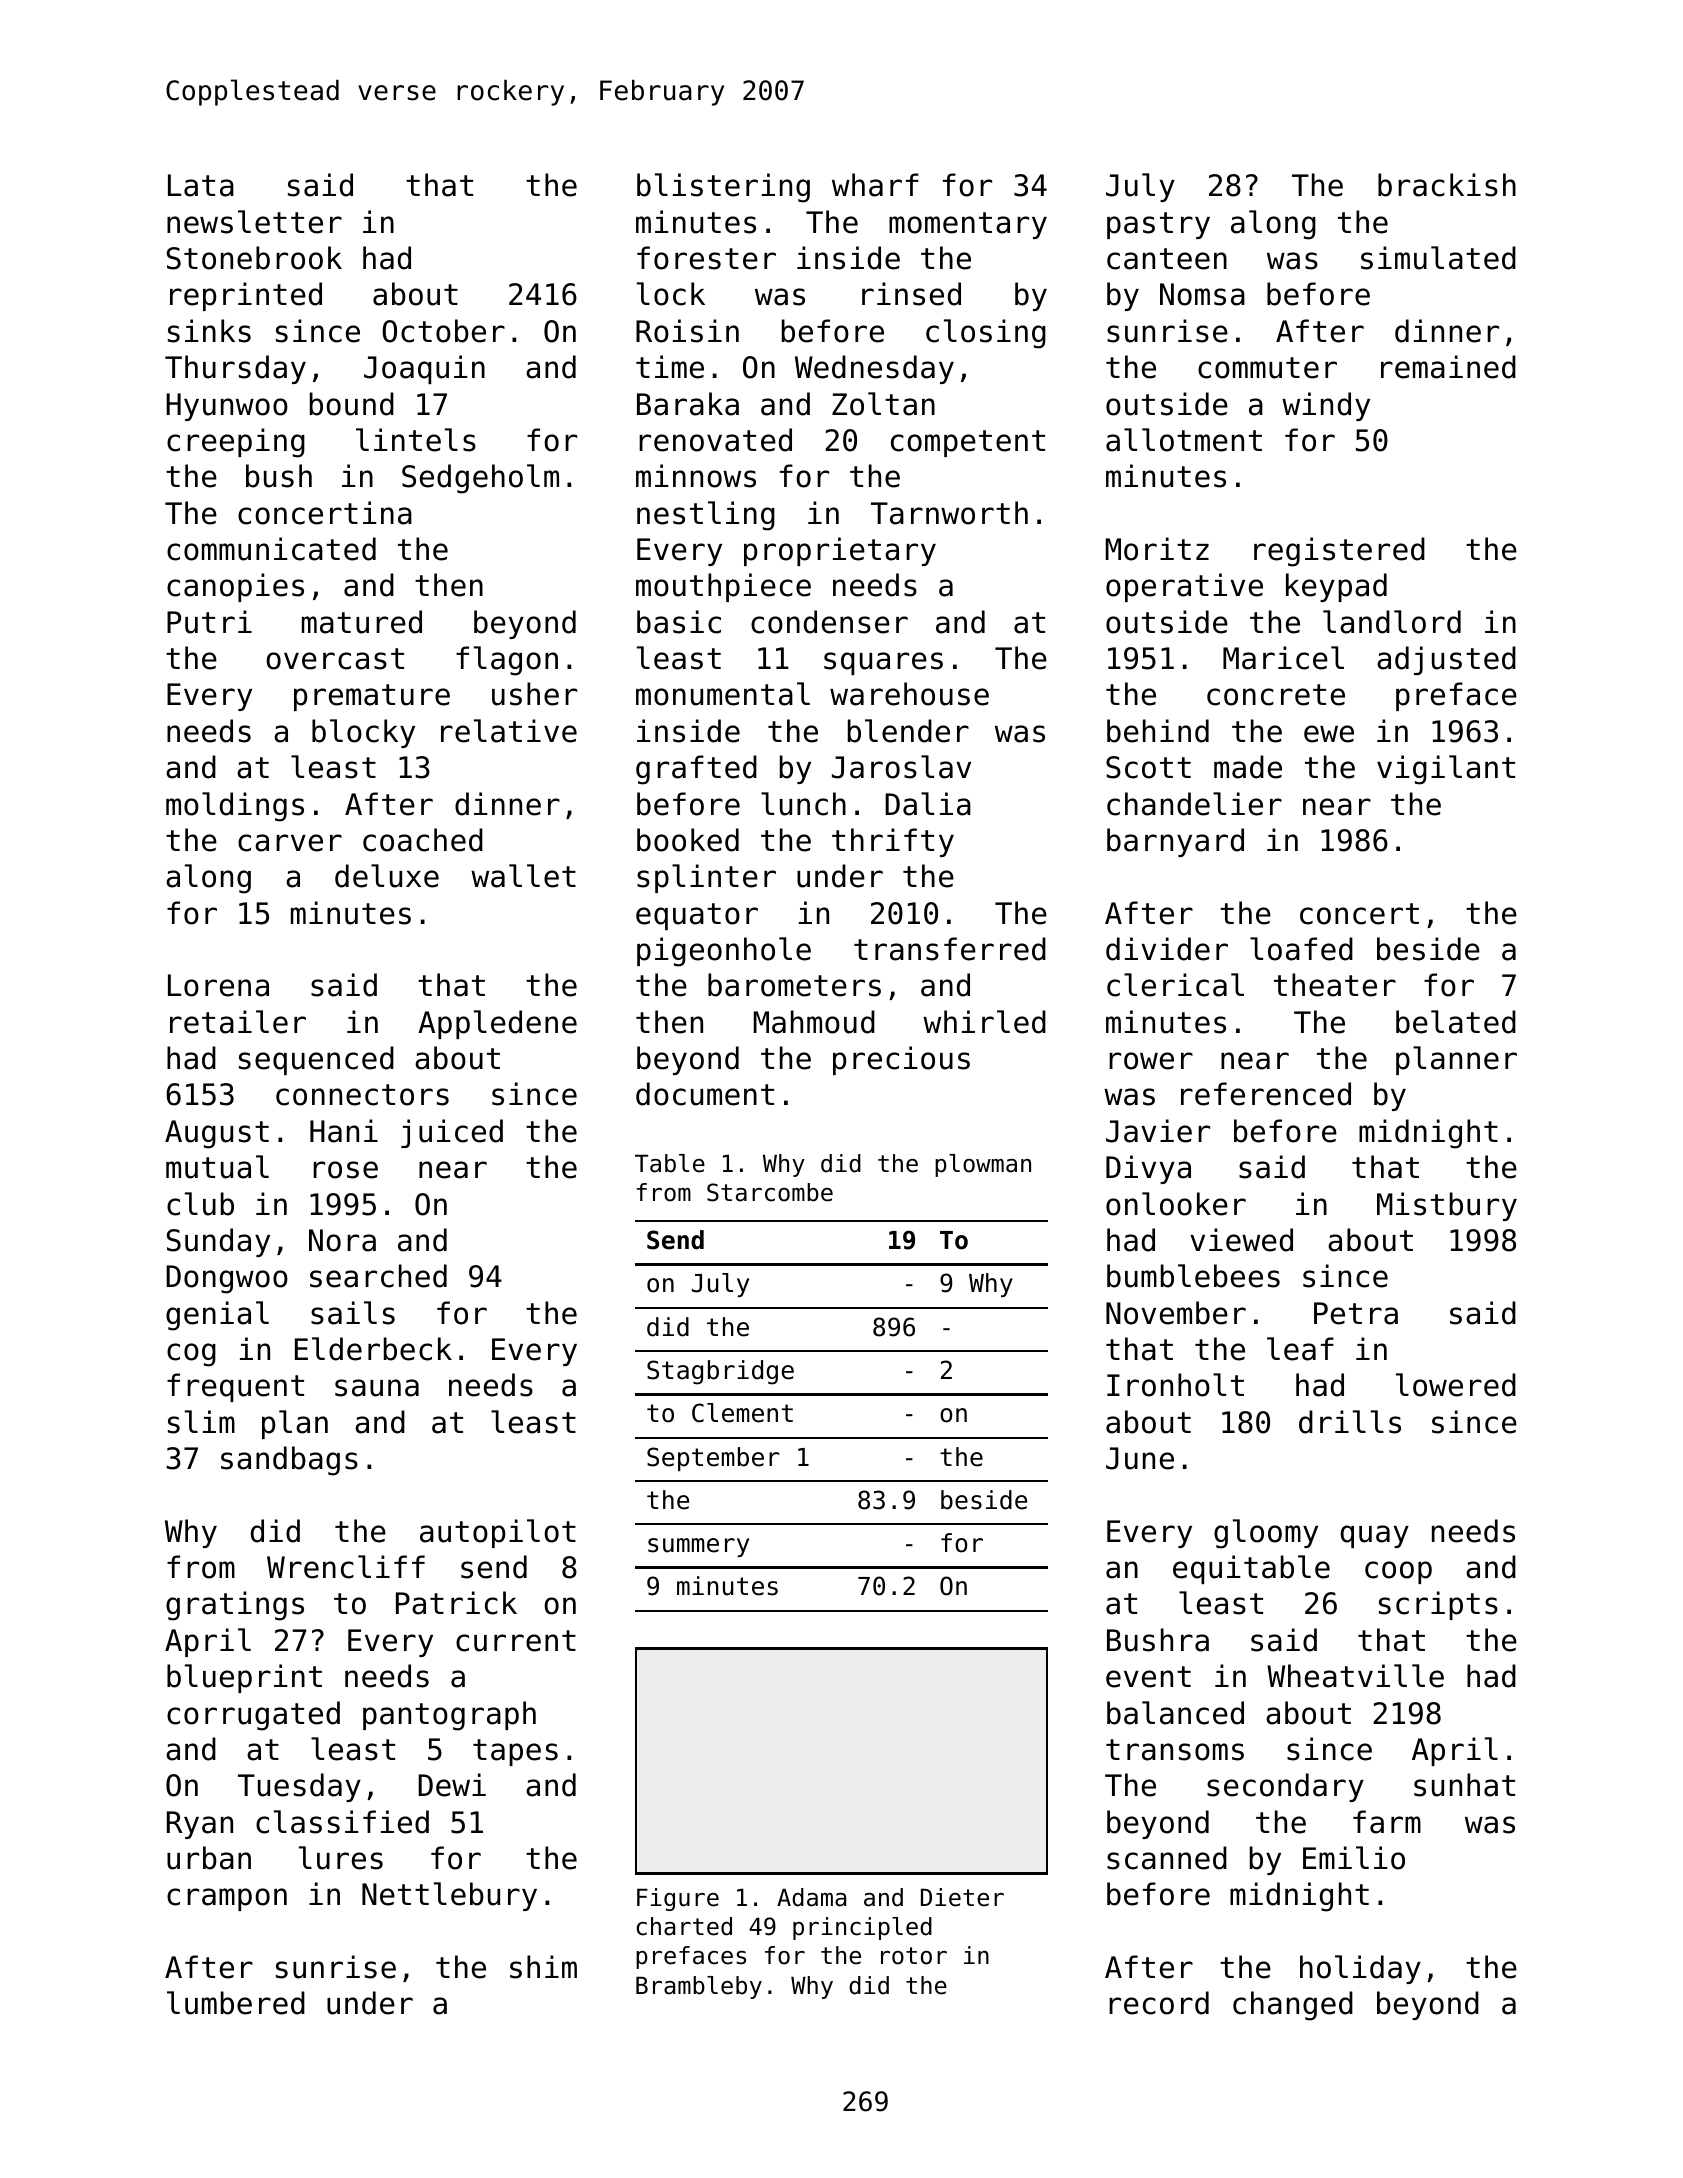 The width and height of the page is (1683, 2178). What do you see at coordinates (724, 952) in the page?
I see `pigeonhole` at bounding box center [724, 952].
